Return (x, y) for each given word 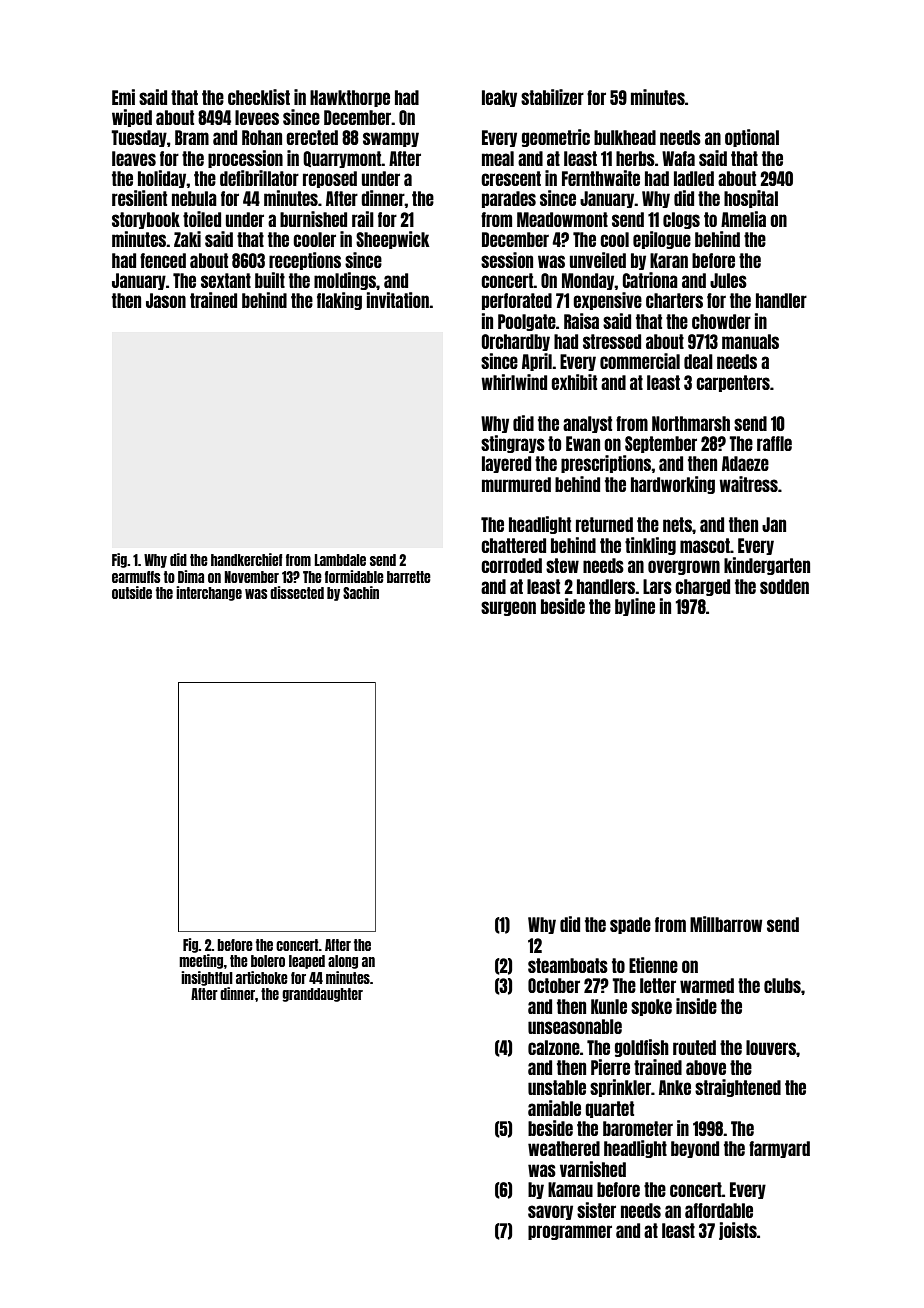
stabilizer (552, 97)
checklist (259, 97)
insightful (207, 978)
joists (738, 1231)
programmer (570, 1232)
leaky (499, 98)
